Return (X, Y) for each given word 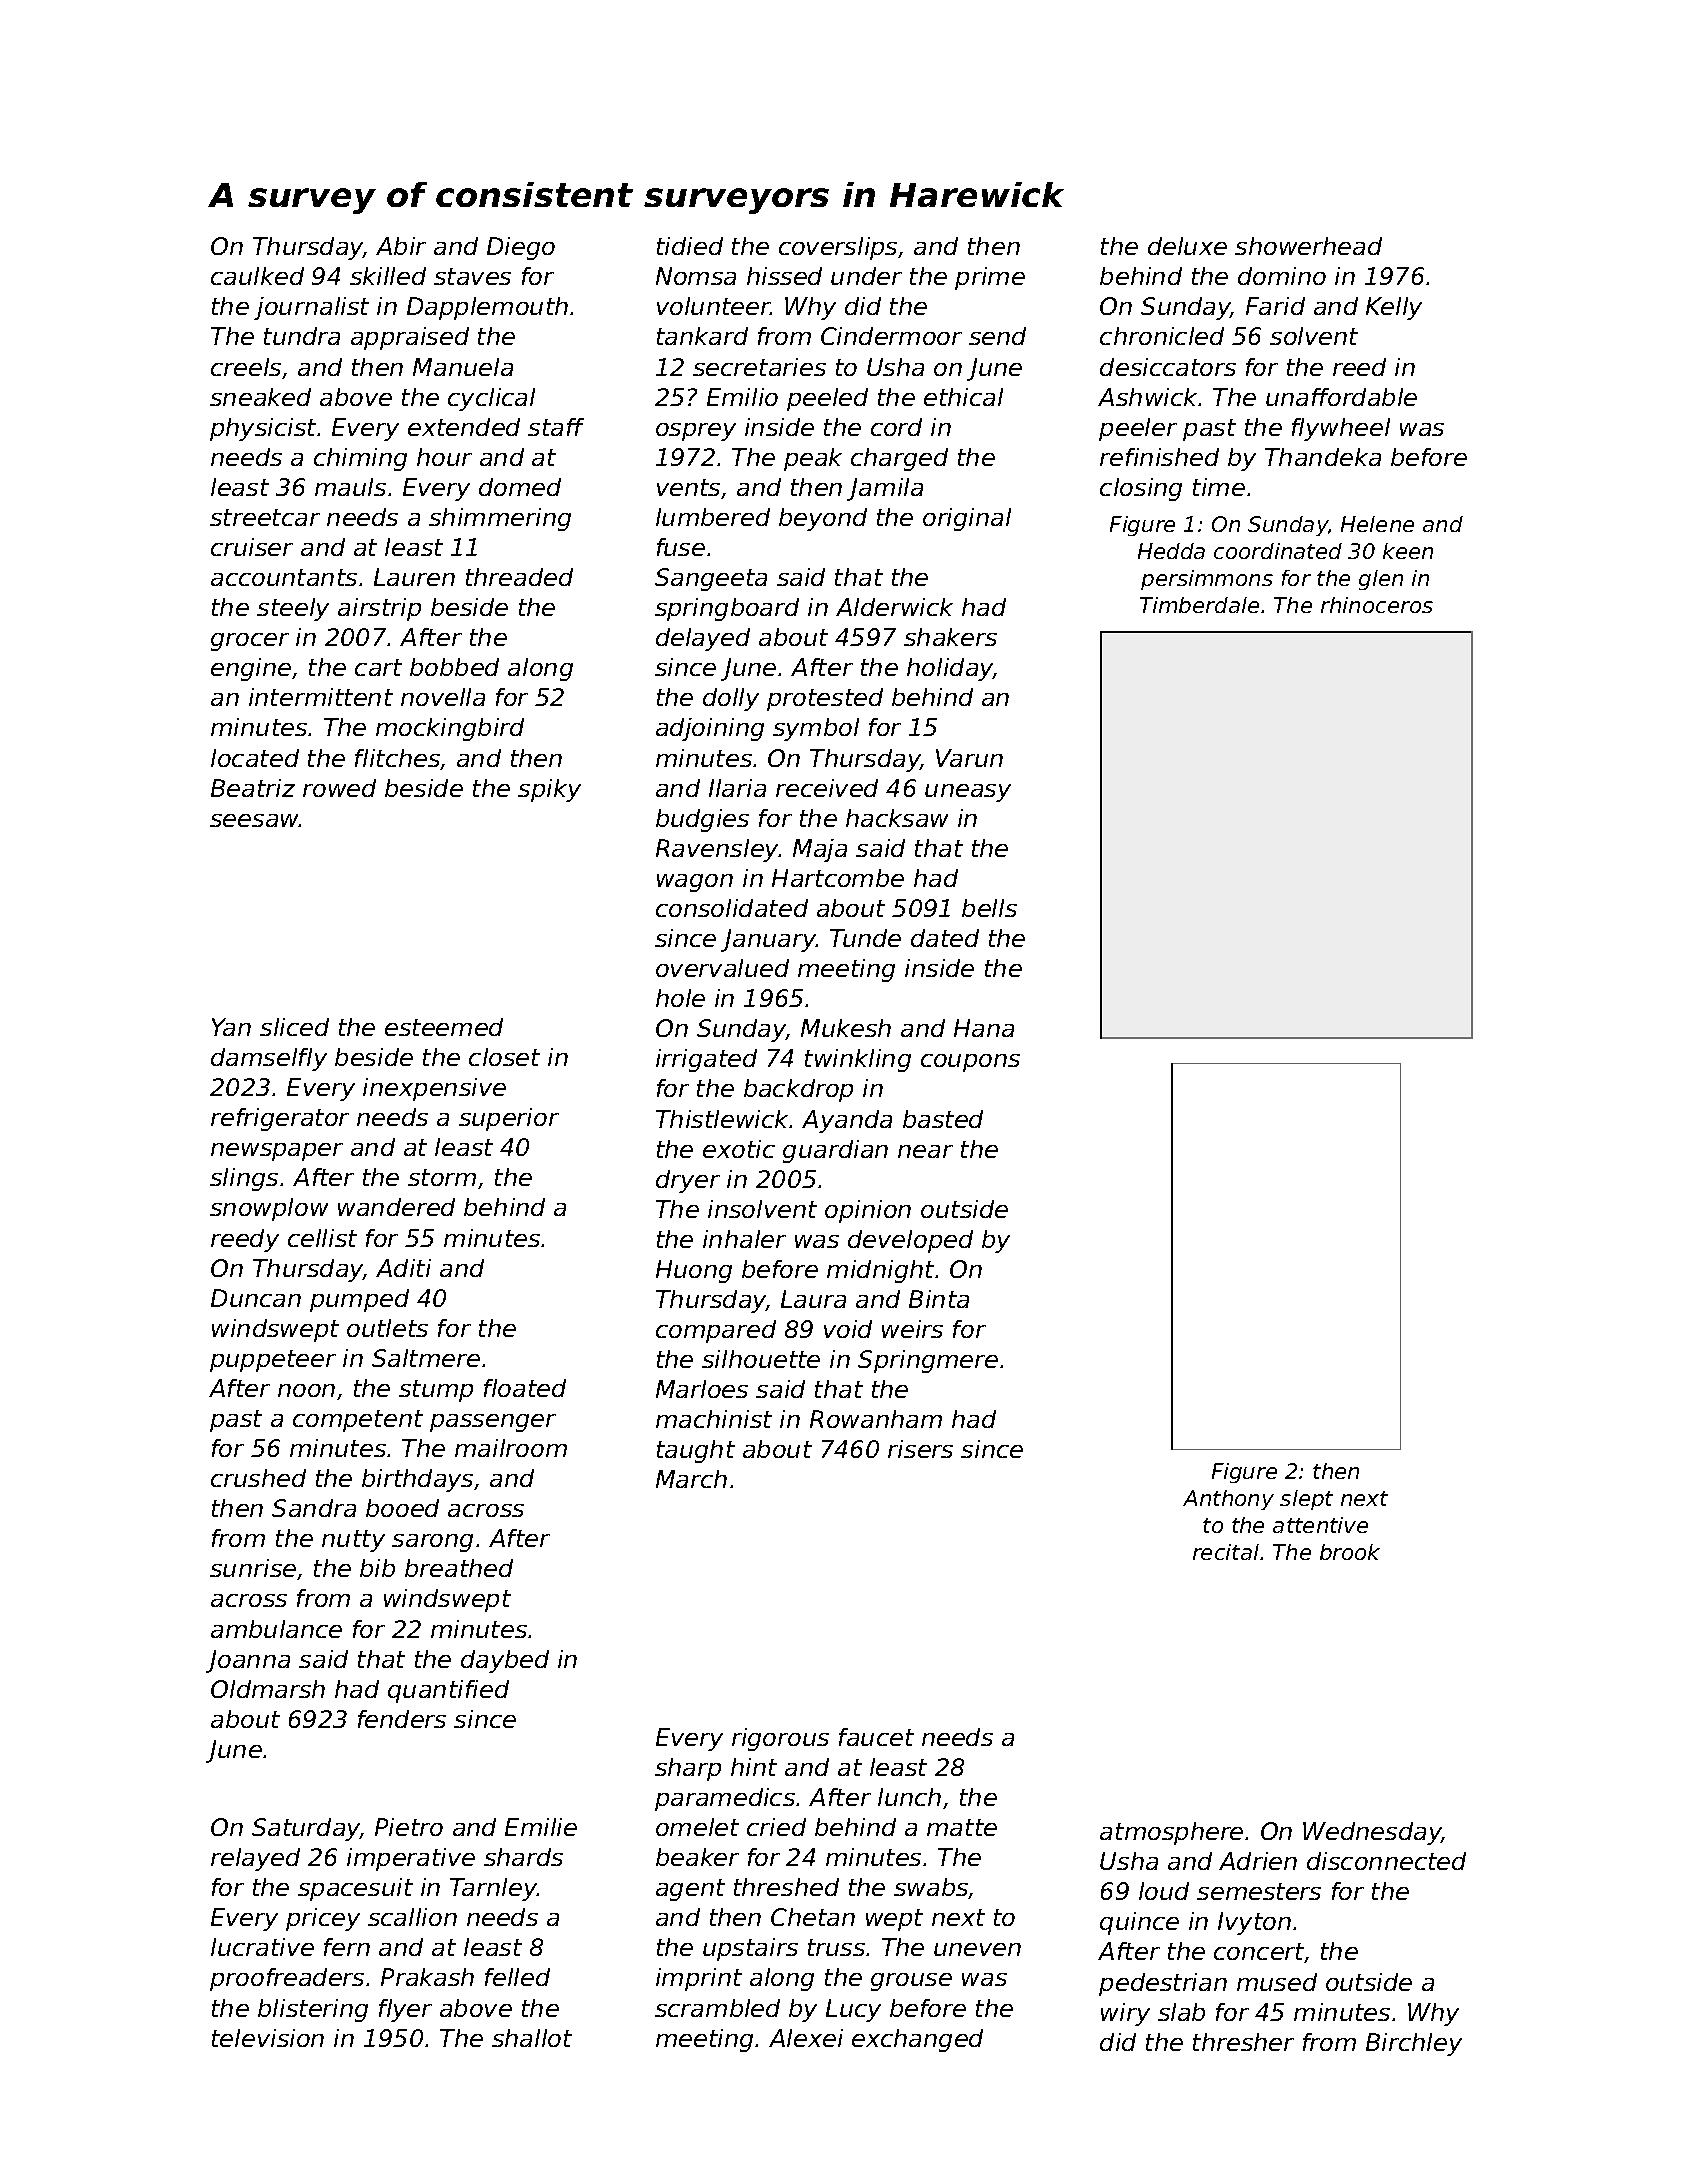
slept (1306, 1500)
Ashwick (1148, 397)
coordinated (1278, 551)
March (691, 1479)
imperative (411, 1859)
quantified (448, 1691)
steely (293, 609)
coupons (970, 1063)
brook (1350, 1552)
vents (688, 487)
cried (776, 1827)
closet (504, 1057)
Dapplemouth (487, 308)
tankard (702, 336)
